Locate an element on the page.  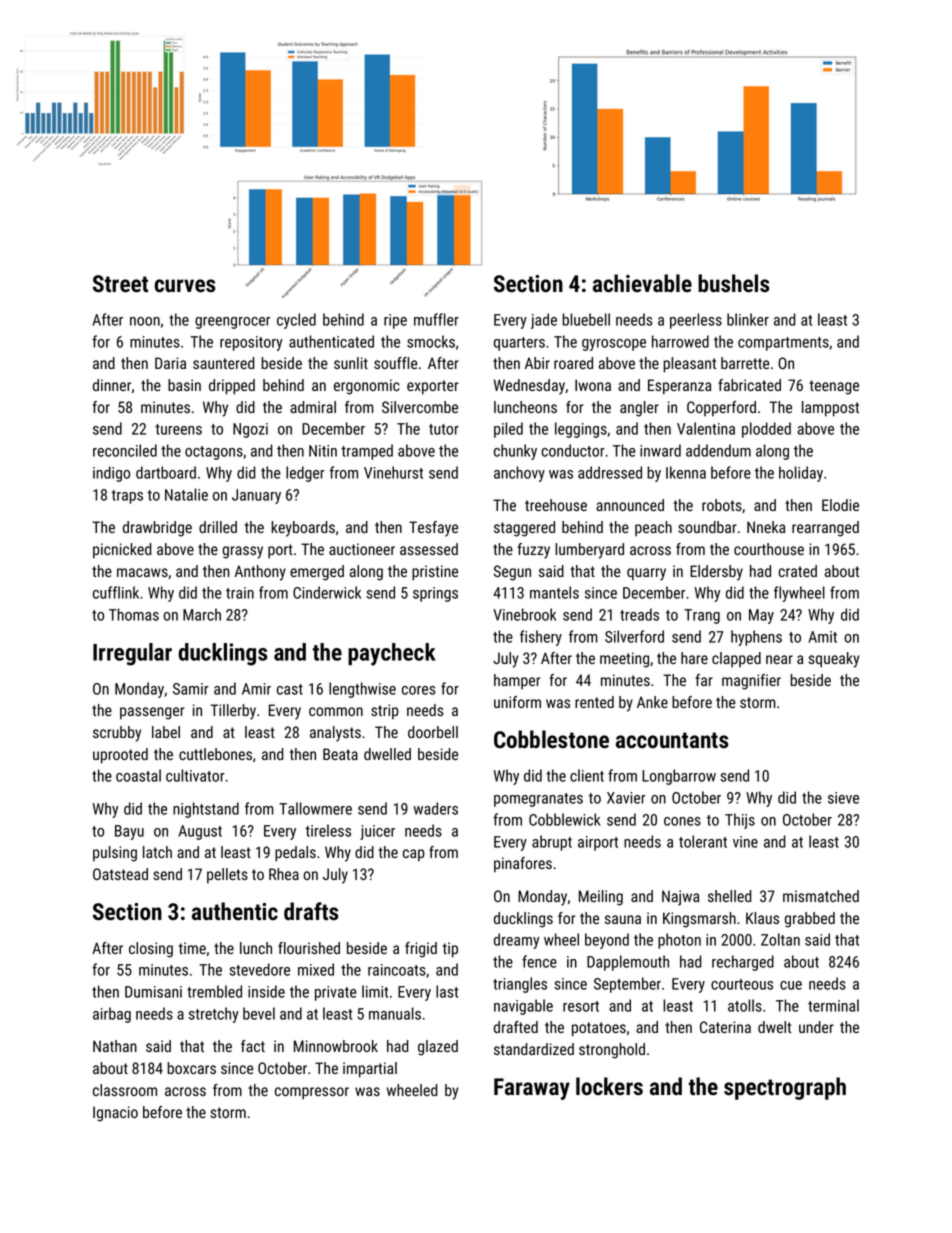
reconciled is located at coordinates (125, 450).
